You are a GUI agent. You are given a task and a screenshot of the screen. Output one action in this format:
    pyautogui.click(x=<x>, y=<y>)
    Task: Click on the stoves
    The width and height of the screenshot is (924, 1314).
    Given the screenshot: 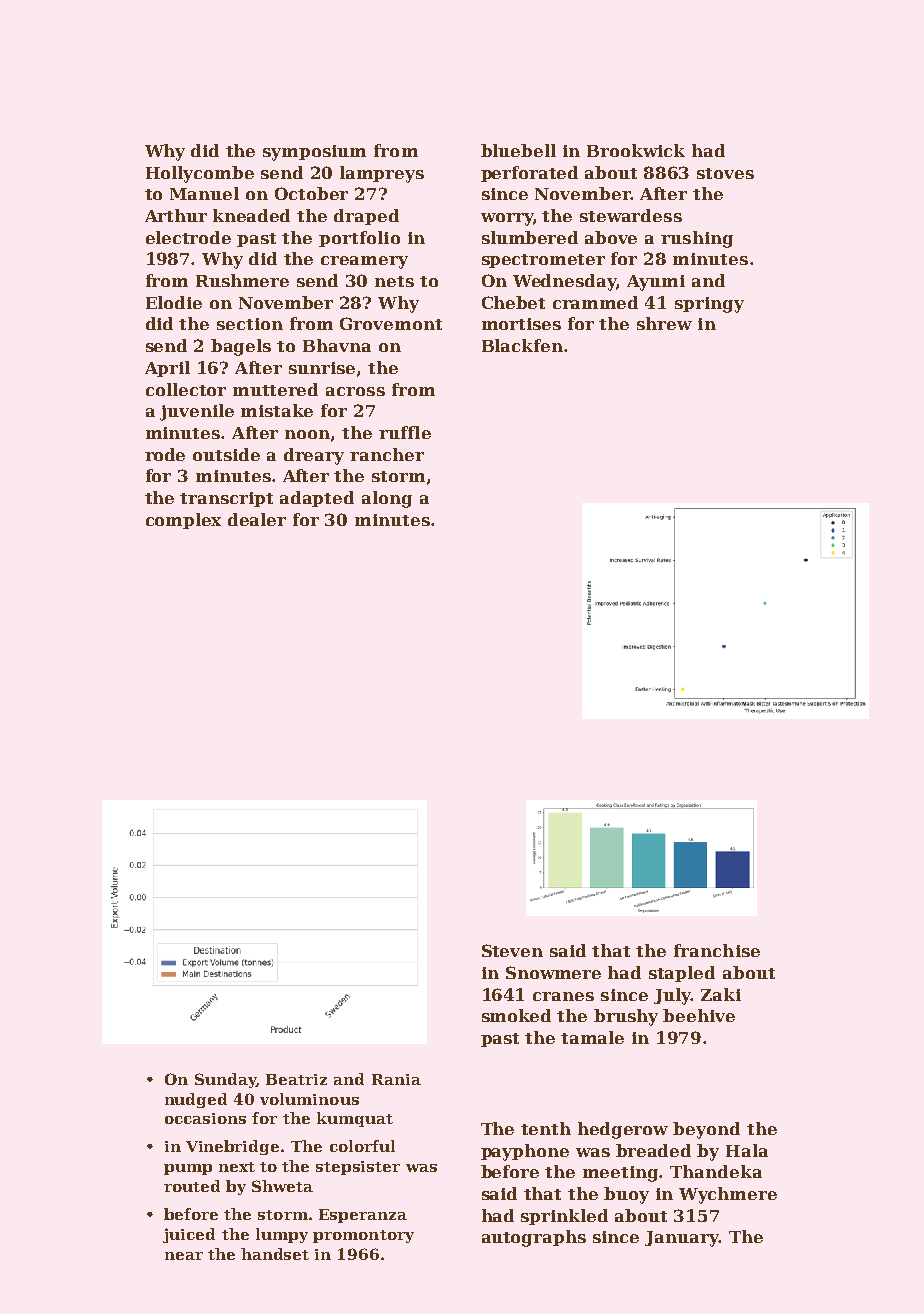 What is the action you would take?
    pyautogui.click(x=725, y=173)
